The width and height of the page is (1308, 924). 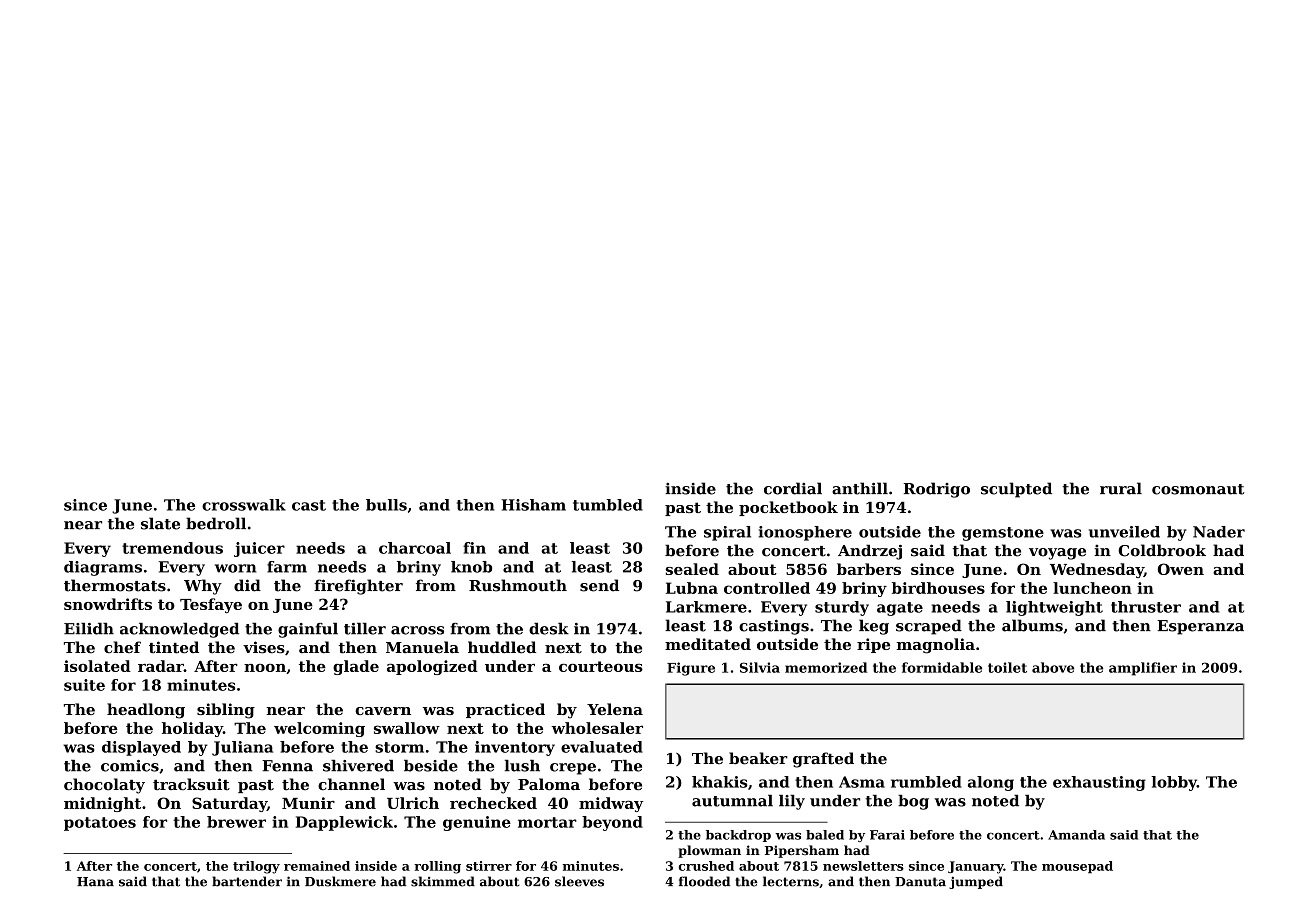 What do you see at coordinates (95, 882) in the page?
I see `Hana` at bounding box center [95, 882].
